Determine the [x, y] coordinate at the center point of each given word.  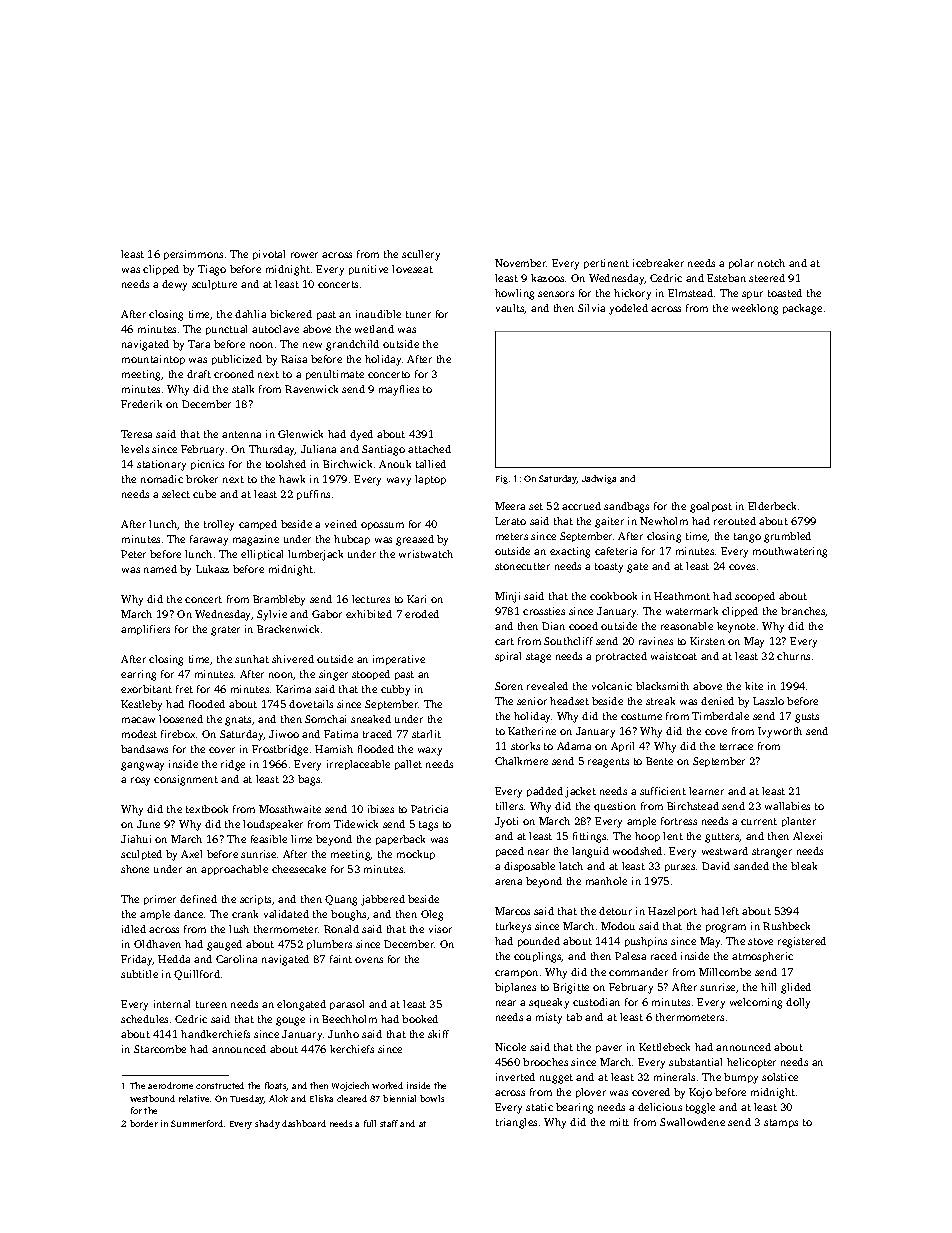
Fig [502, 479]
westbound [152, 1098]
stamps [781, 1123]
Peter [133, 554]
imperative [399, 660]
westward [725, 851]
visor [440, 929]
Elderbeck [772, 506]
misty [549, 1018]
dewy [174, 285]
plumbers [329, 945]
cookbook [613, 596]
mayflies [399, 390]
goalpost [711, 507]
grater [225, 631]
